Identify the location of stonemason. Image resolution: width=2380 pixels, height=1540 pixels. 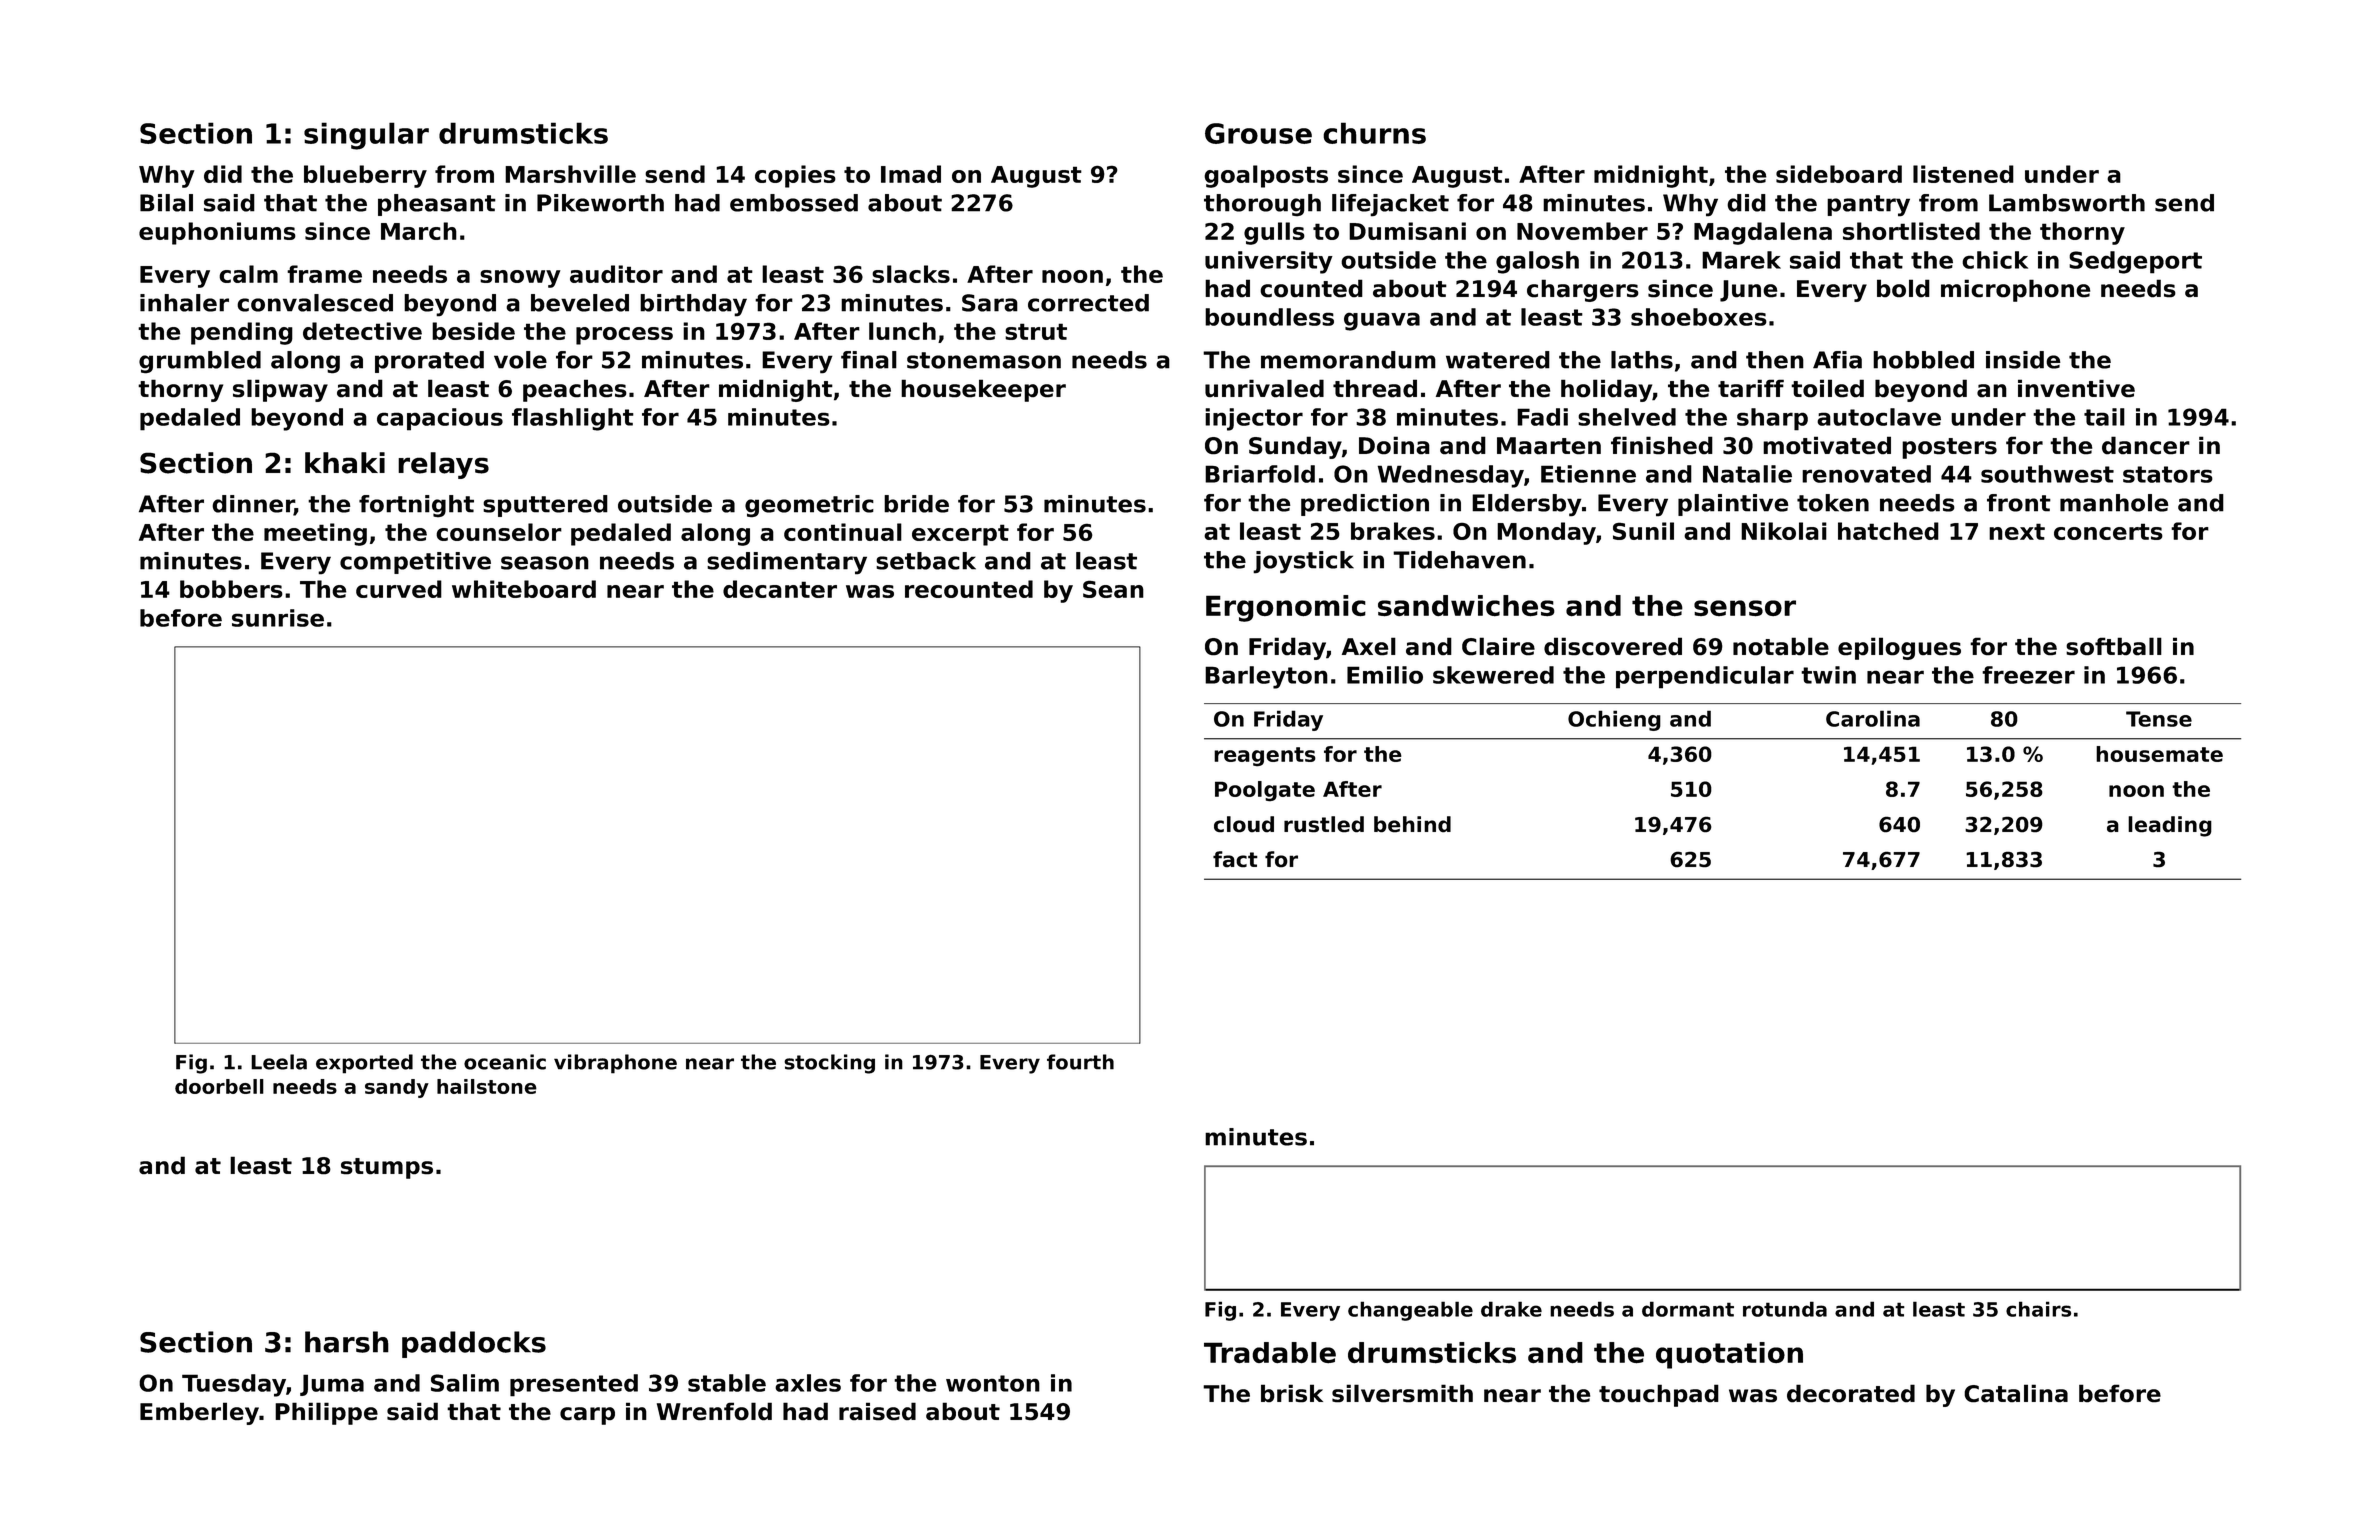
(984, 360).
